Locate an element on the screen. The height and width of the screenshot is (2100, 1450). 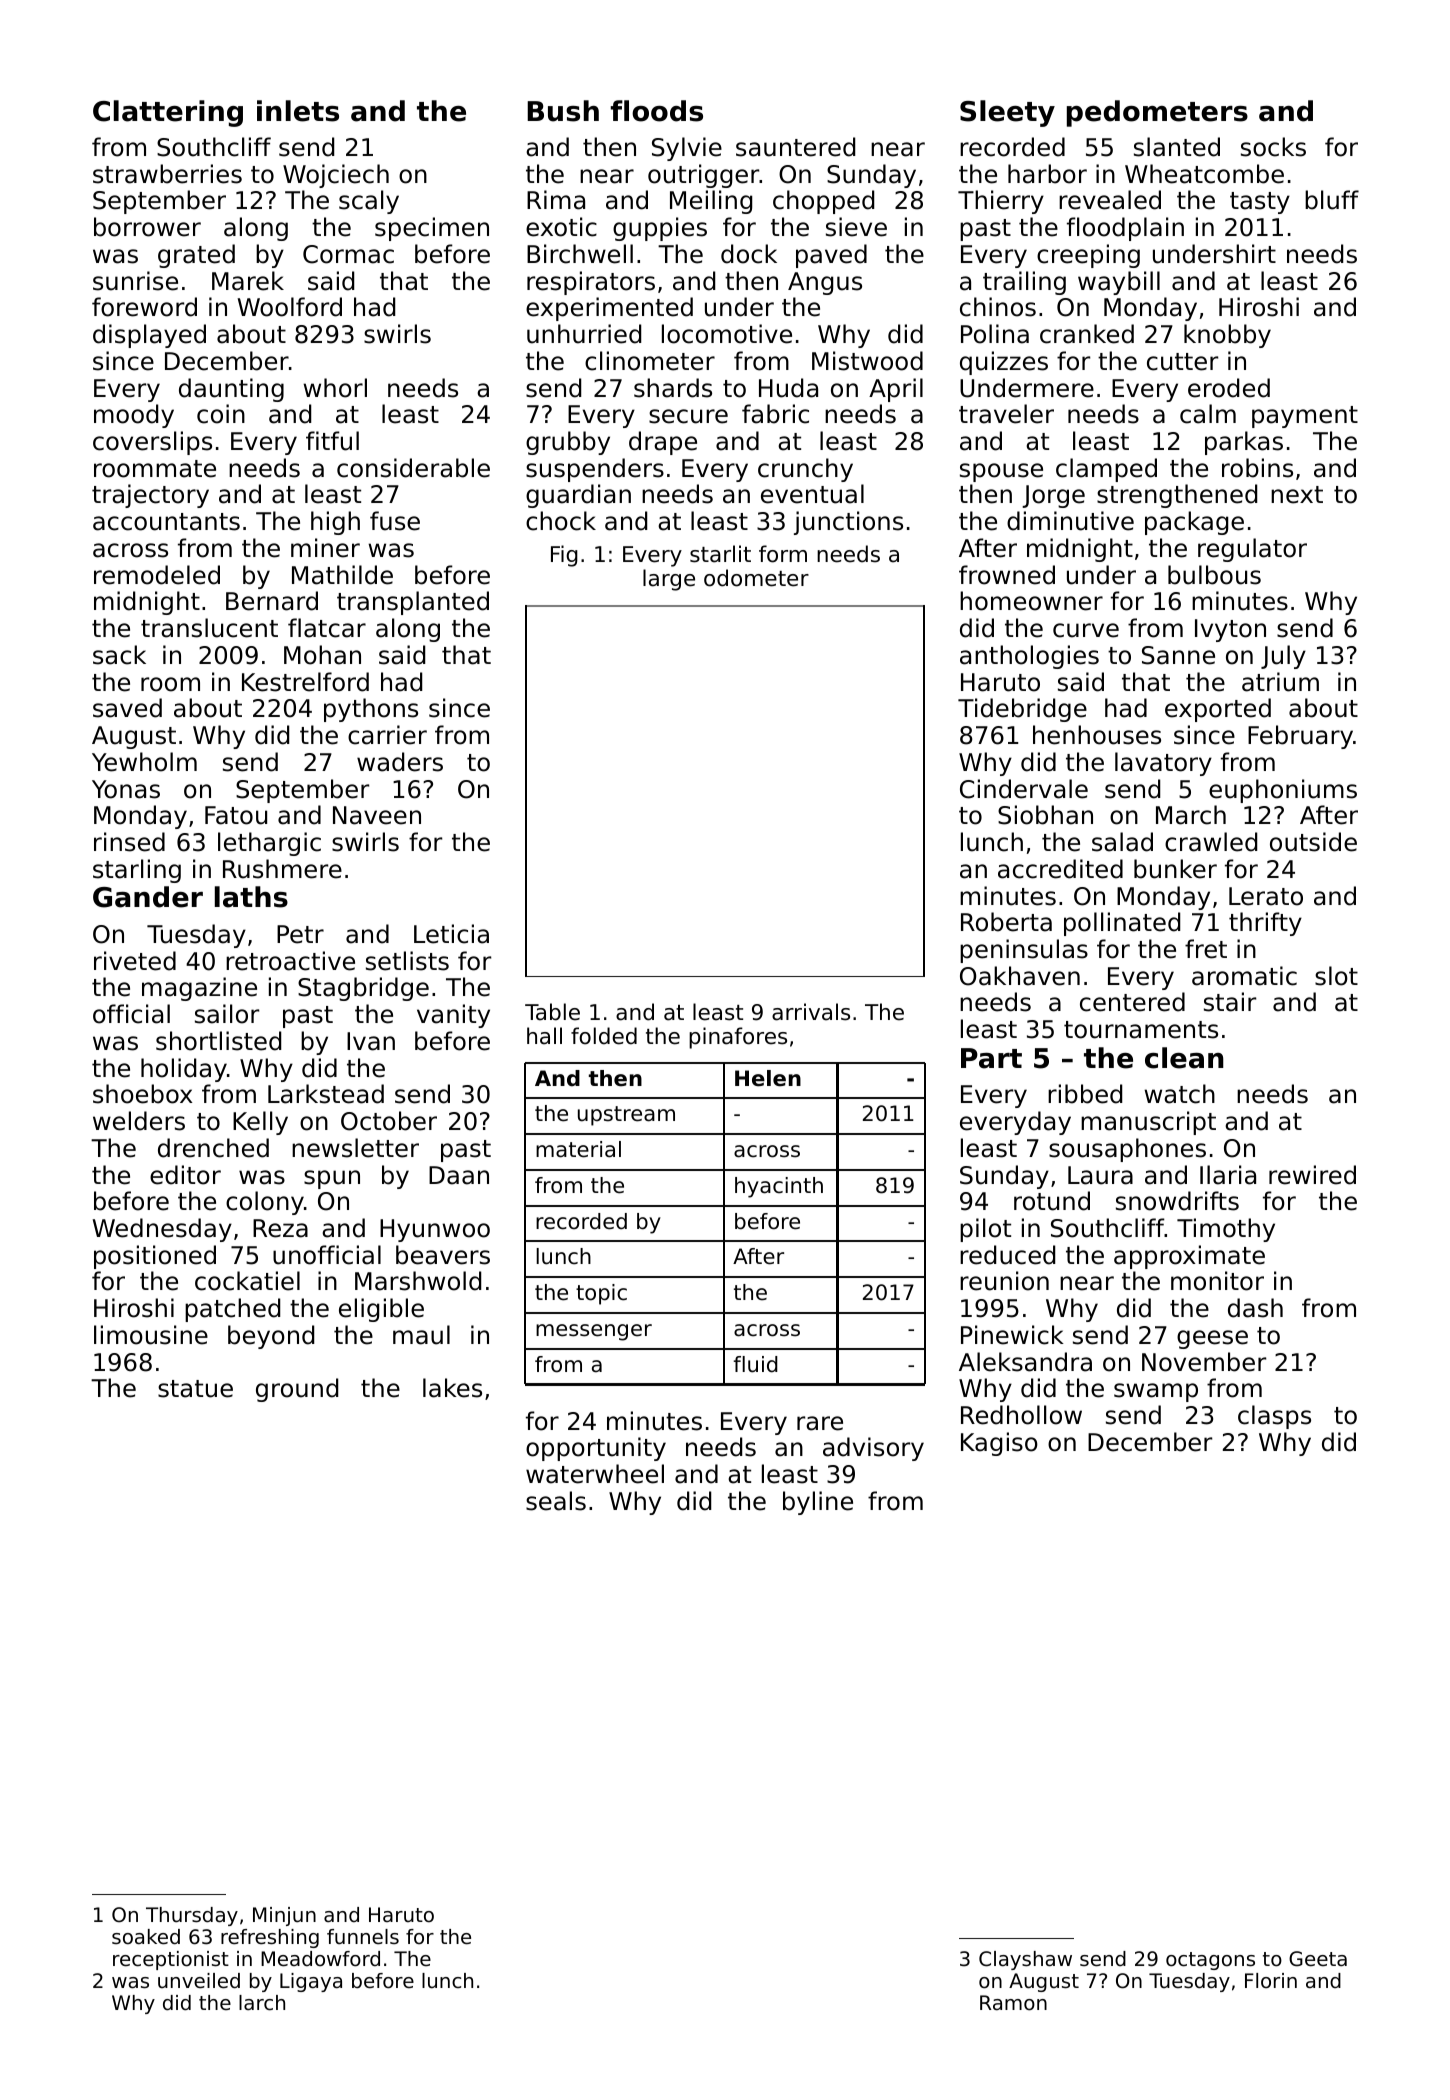
crawled is located at coordinates (1211, 842).
